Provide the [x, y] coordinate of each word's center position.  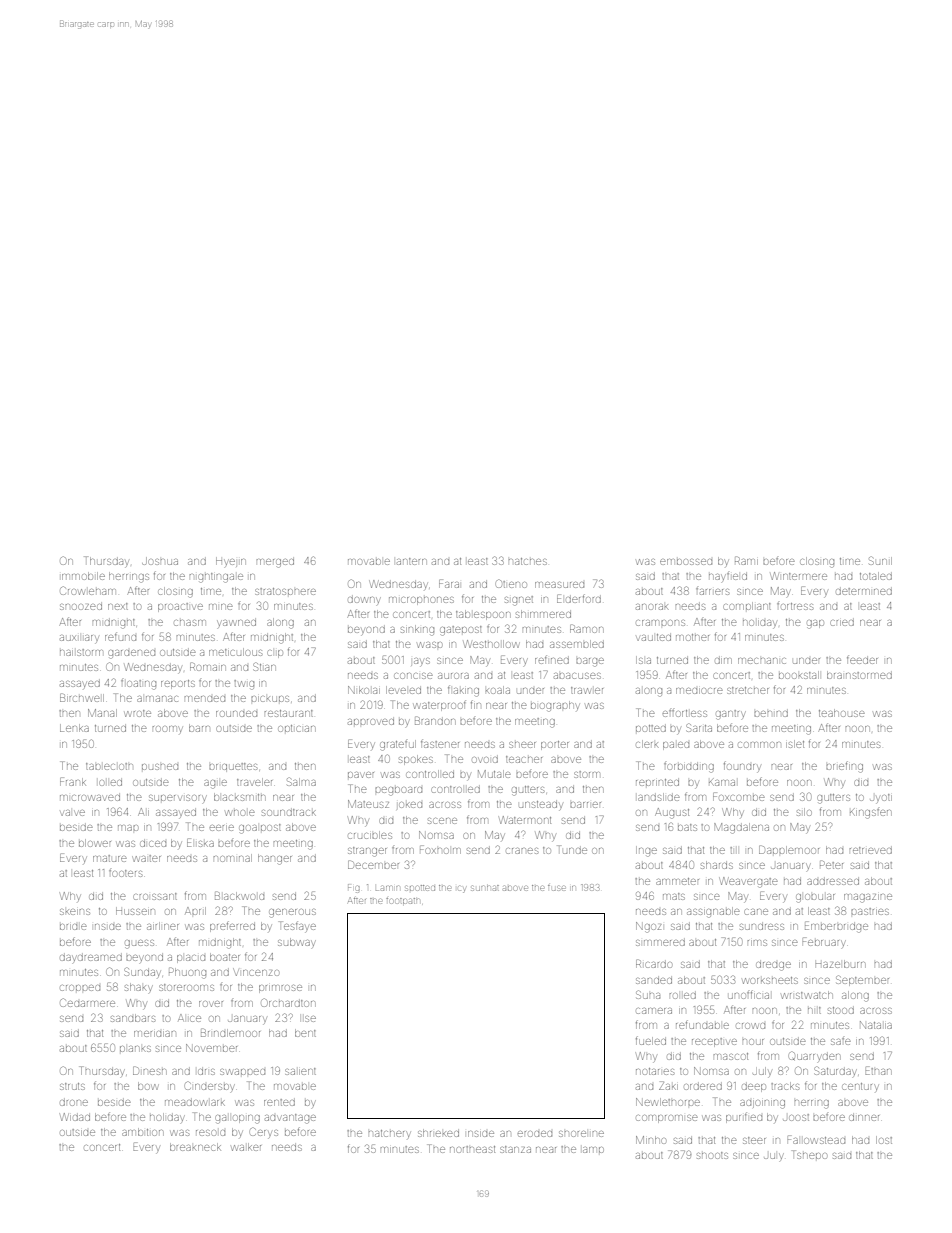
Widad [75, 1117]
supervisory [178, 798]
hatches [528, 561]
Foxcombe [739, 796]
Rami [746, 561]
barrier [585, 805]
